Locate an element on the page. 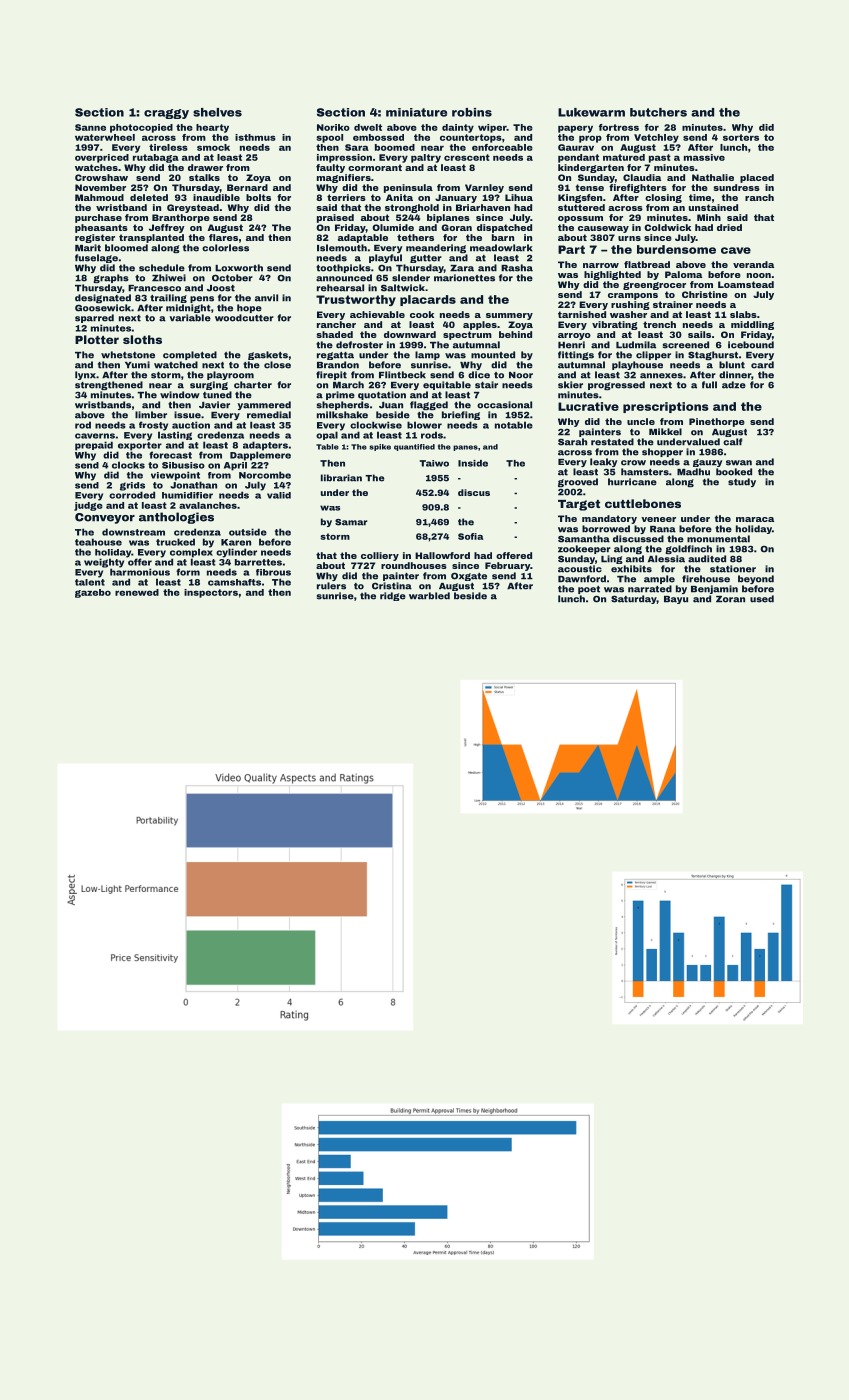 The height and width of the page is (1400, 849). shelves is located at coordinates (217, 112).
